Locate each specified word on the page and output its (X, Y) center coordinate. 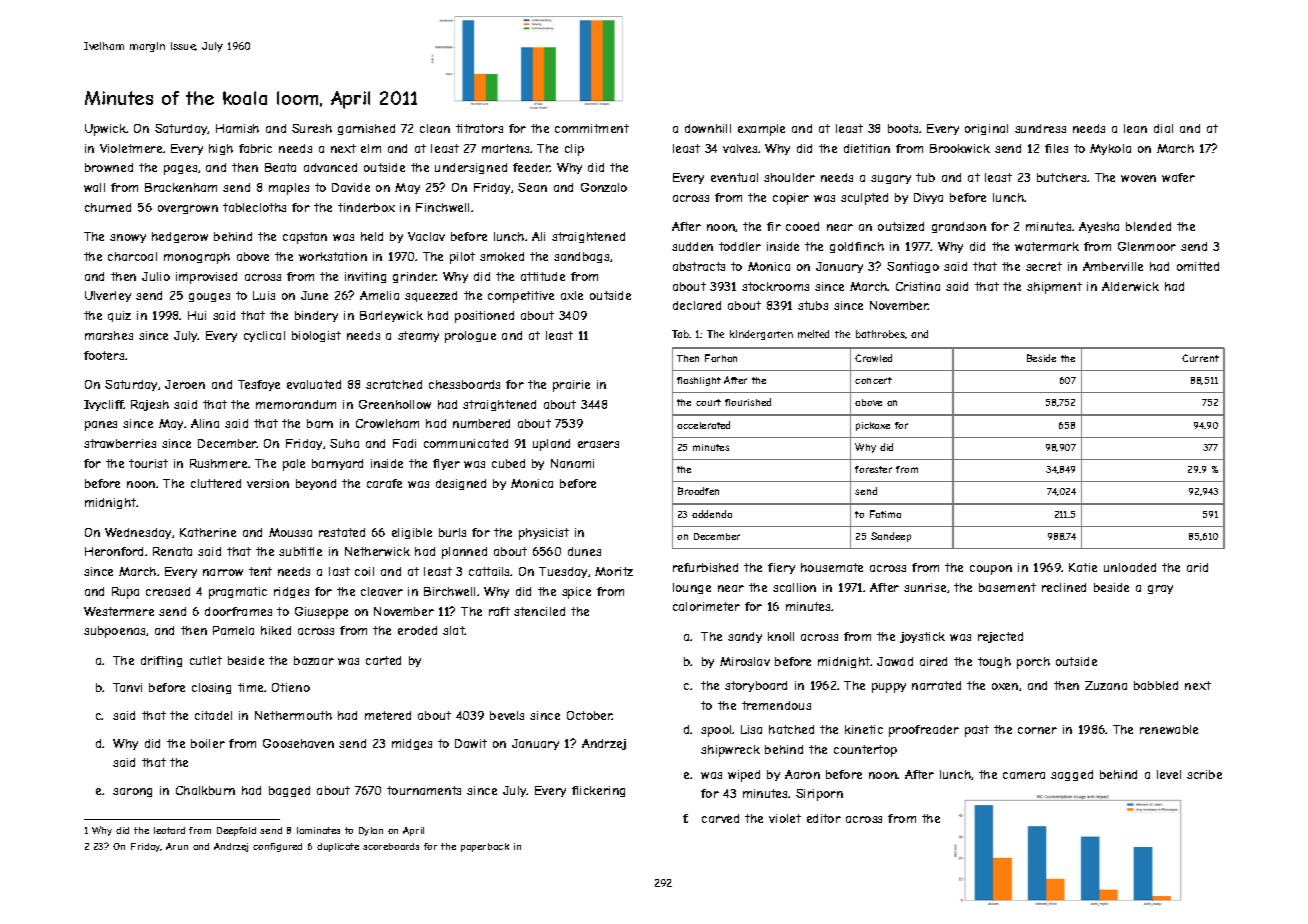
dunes (584, 551)
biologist (316, 336)
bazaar (314, 660)
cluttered (216, 483)
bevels (507, 715)
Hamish (237, 128)
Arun (177, 846)
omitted (1198, 266)
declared (697, 305)
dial (1163, 128)
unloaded (1130, 567)
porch (1033, 663)
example (761, 130)
